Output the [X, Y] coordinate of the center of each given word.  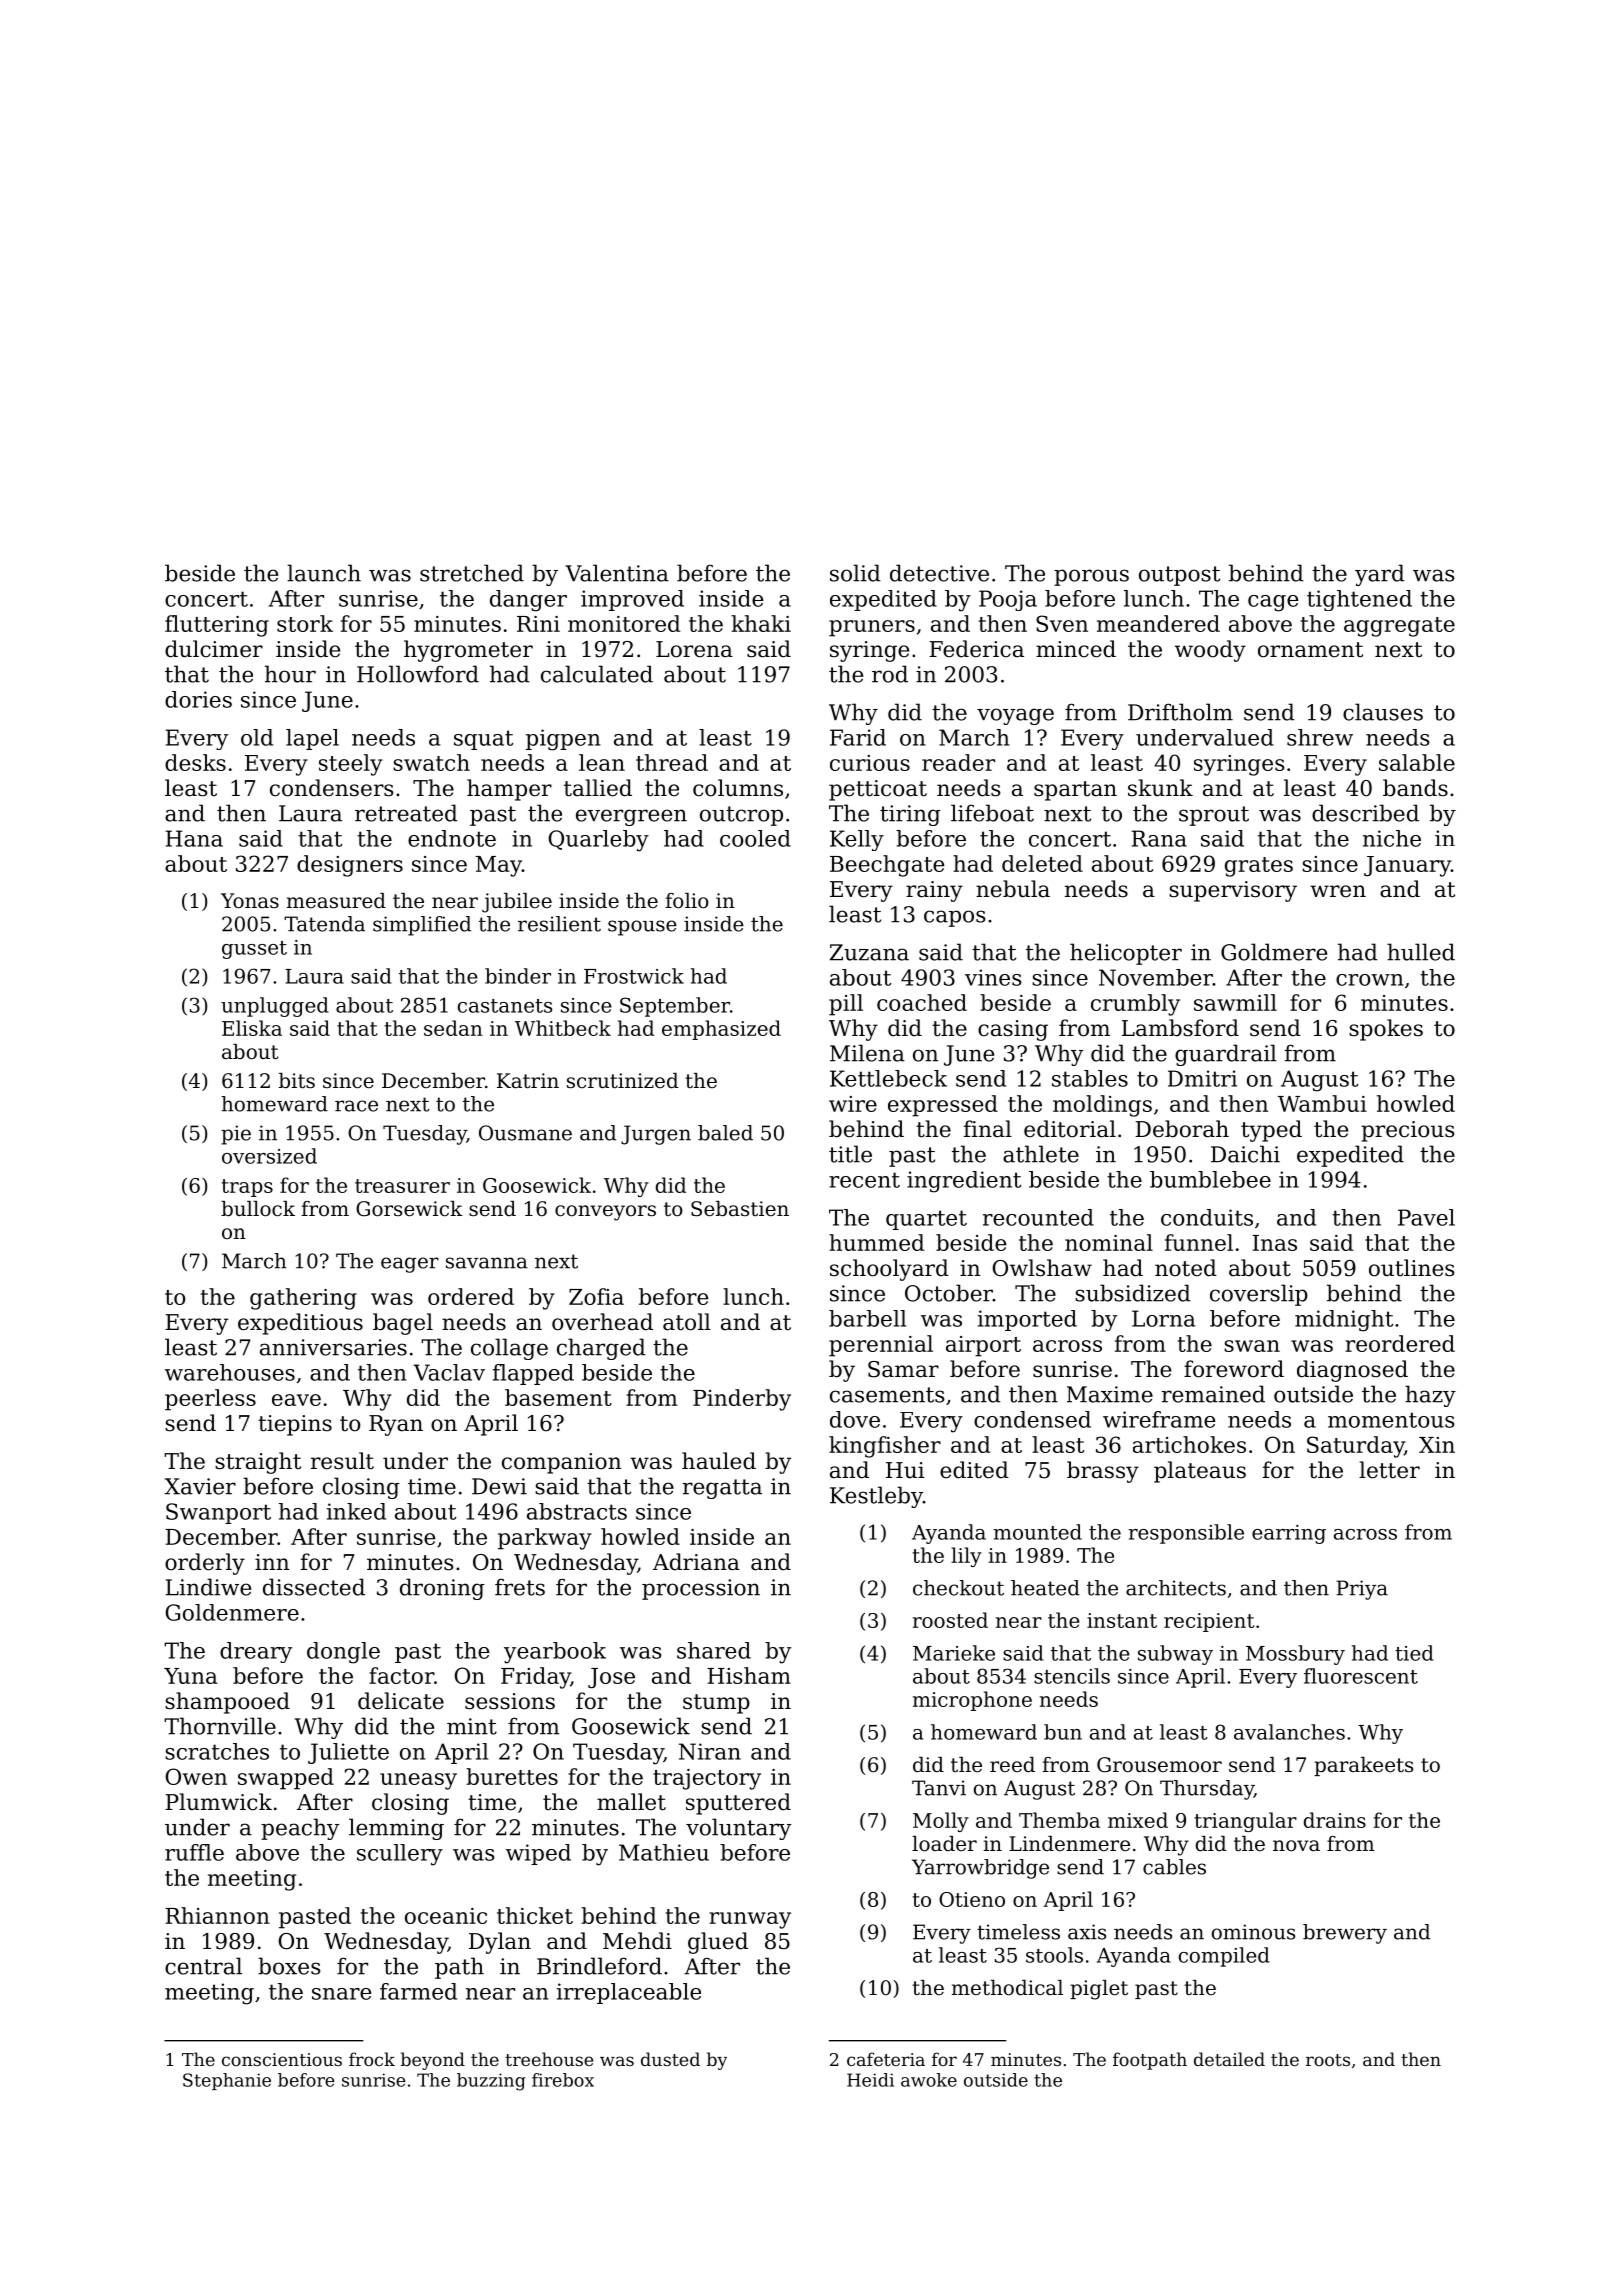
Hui [905, 1470]
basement [558, 1397]
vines [993, 977]
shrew [1320, 737]
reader [958, 762]
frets [520, 1587]
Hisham [749, 1675]
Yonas [250, 901]
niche [1392, 838]
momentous [1391, 1420]
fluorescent [1361, 1676]
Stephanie [227, 2081]
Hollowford [418, 674]
